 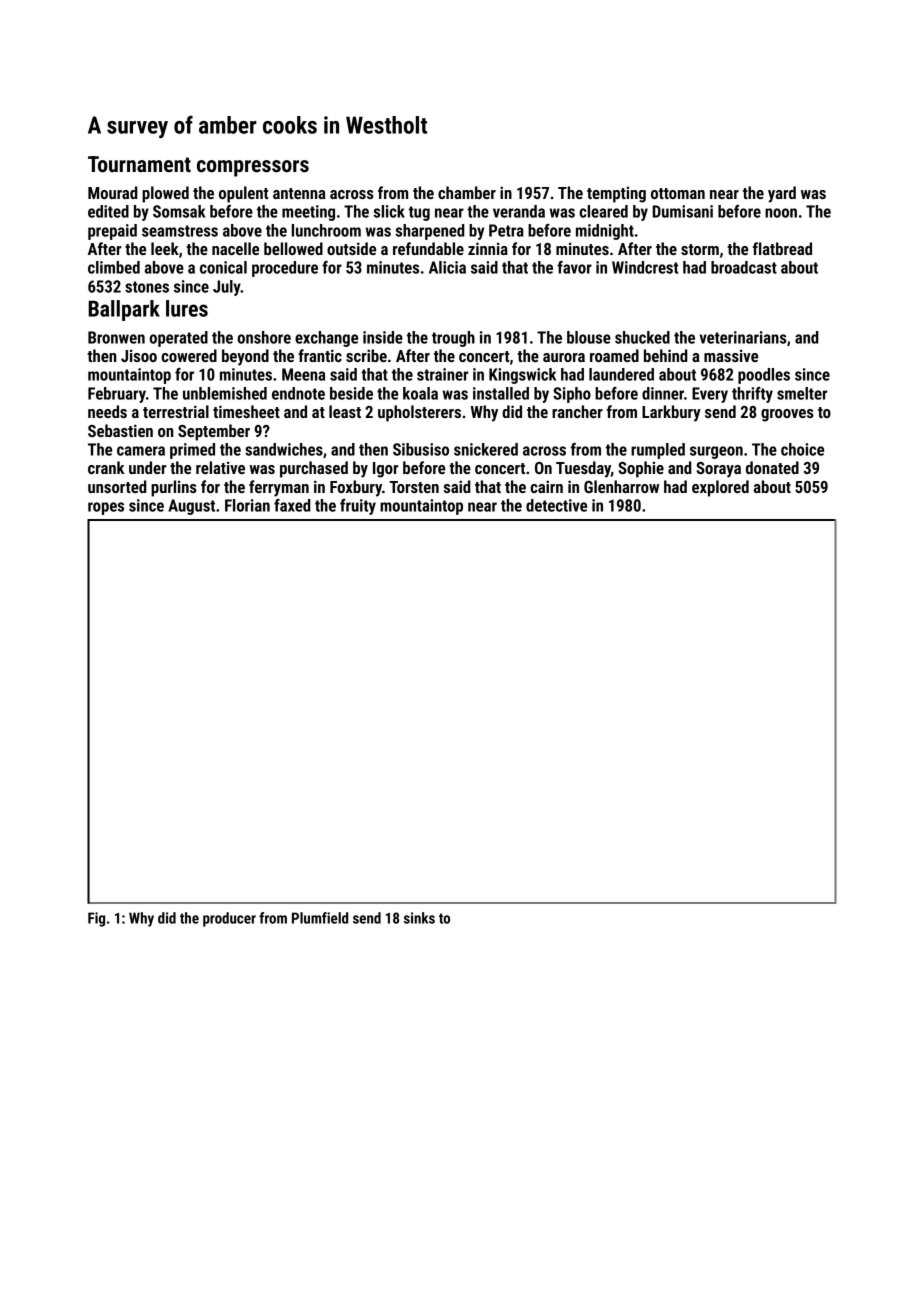 What do you see at coordinates (519, 211) in the screenshot?
I see `veranda` at bounding box center [519, 211].
